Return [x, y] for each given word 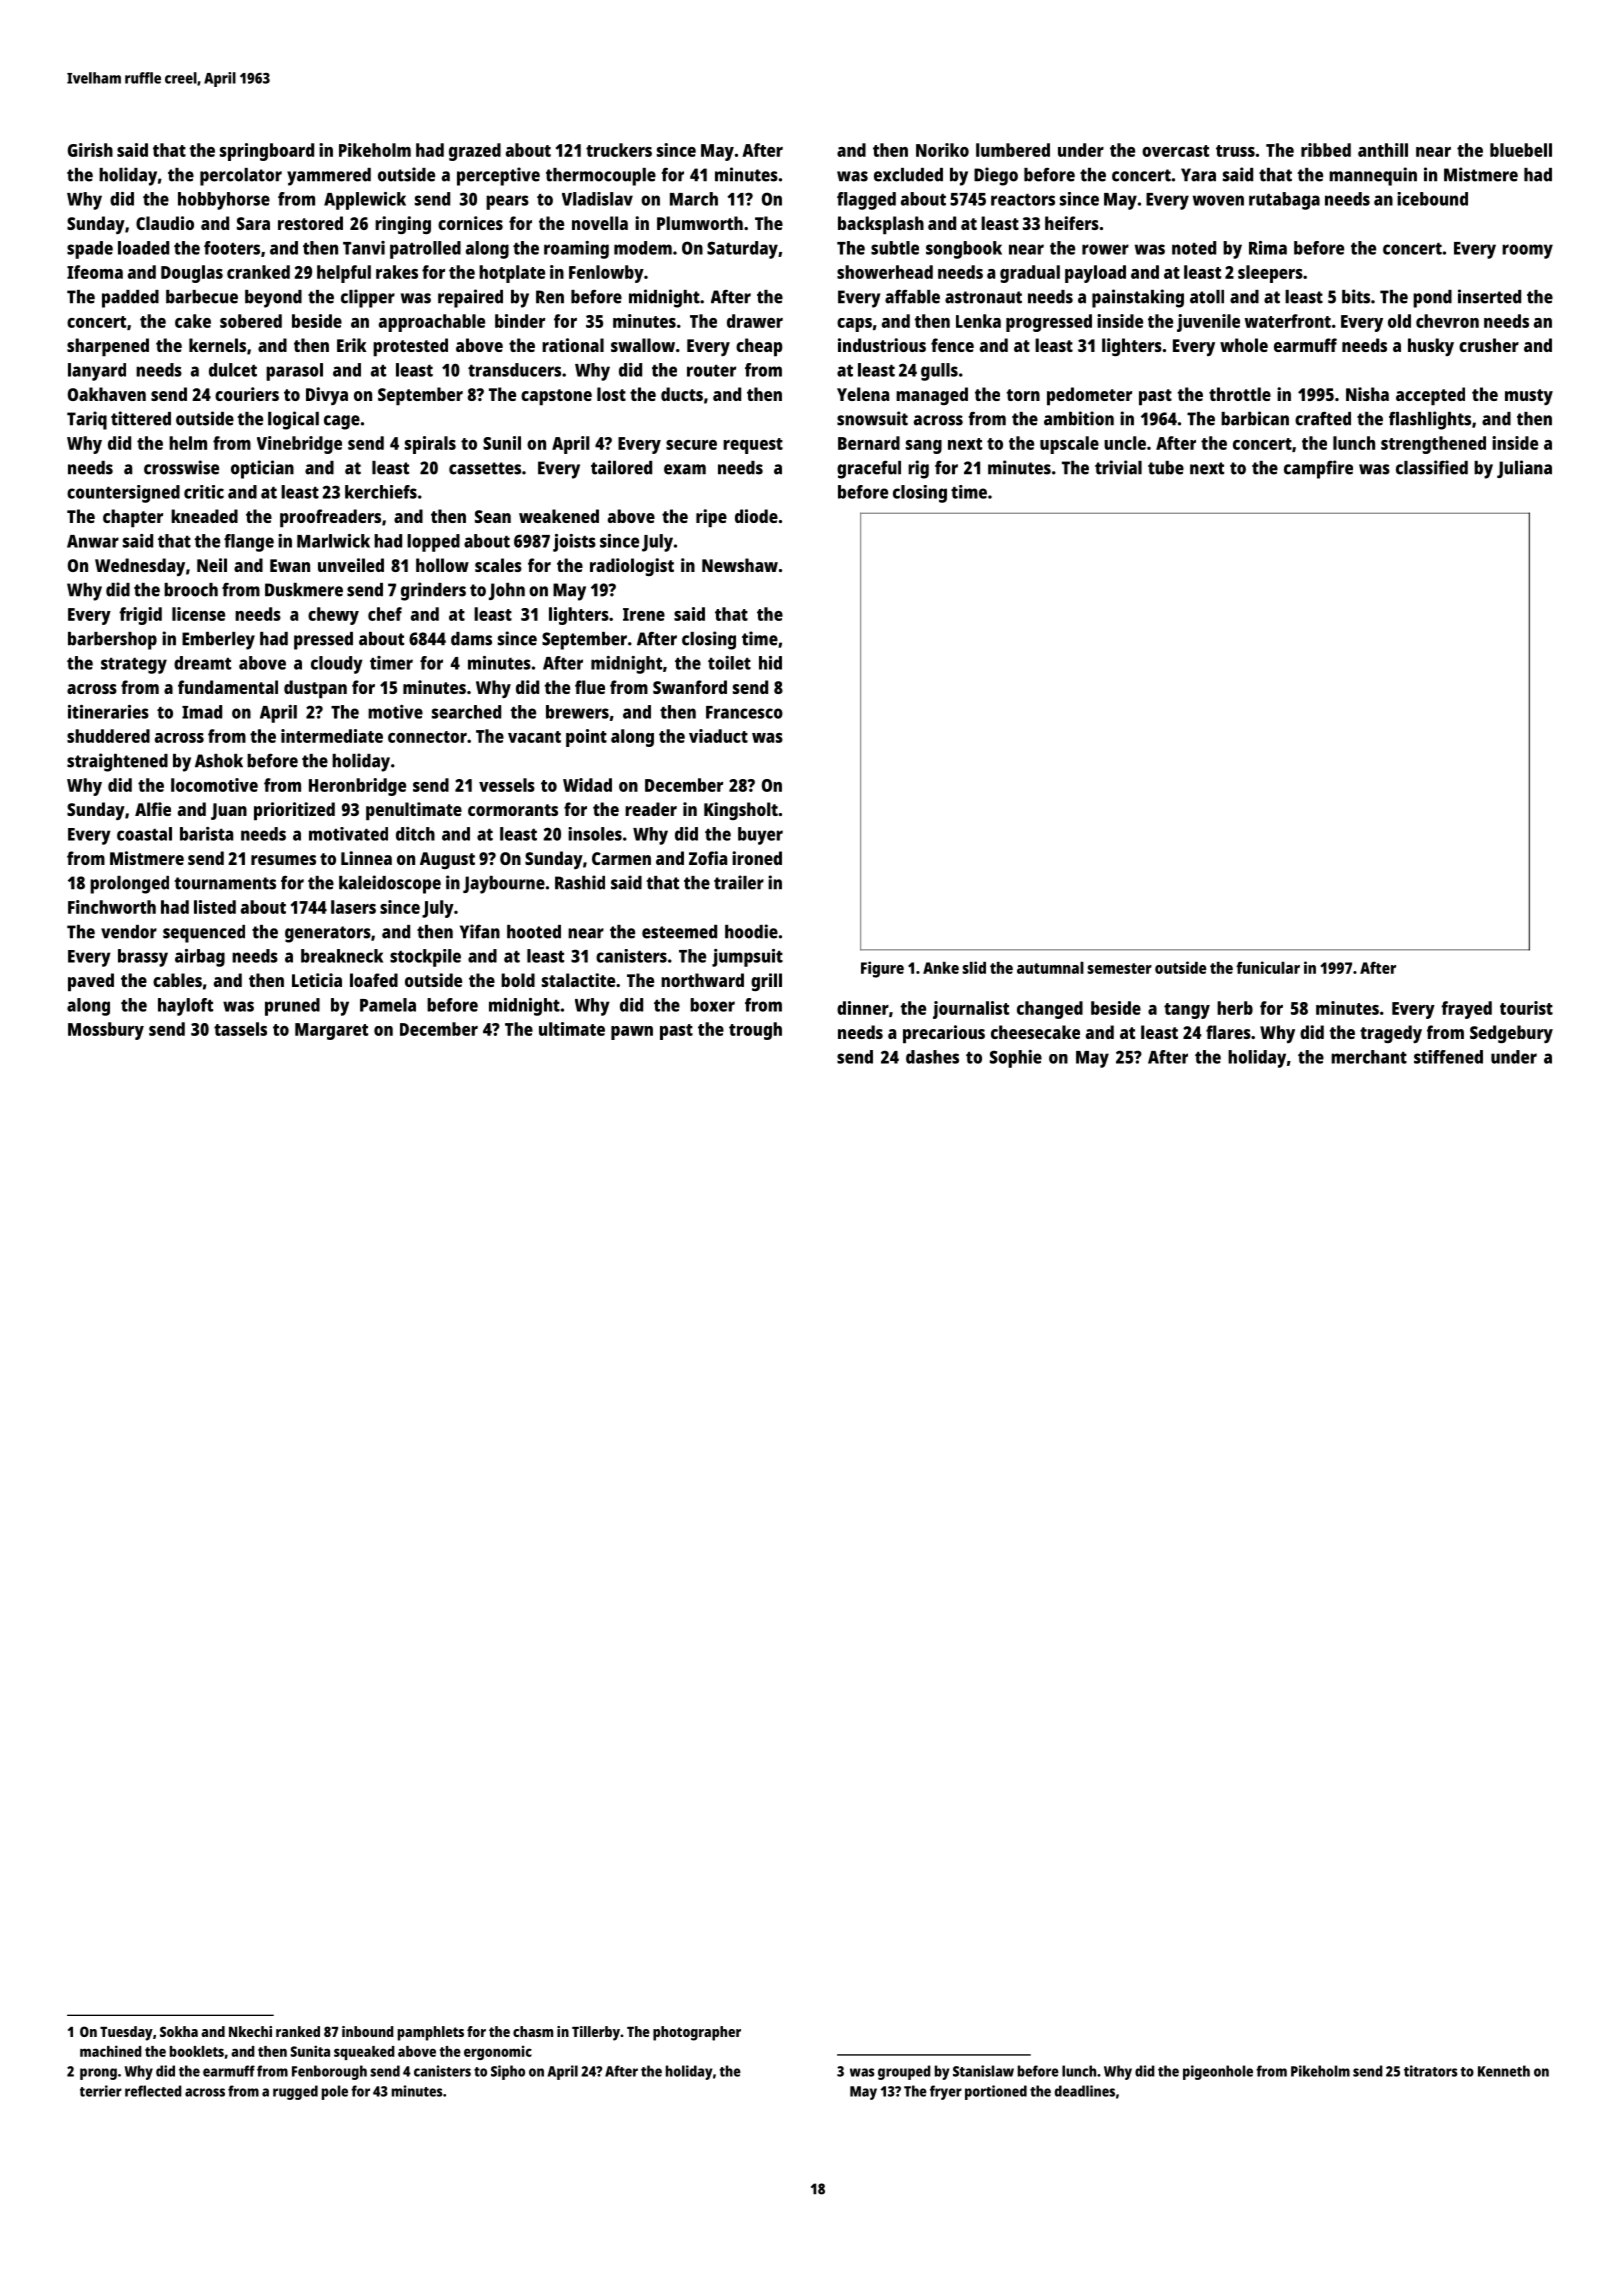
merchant [1369, 1057]
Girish [90, 150]
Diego [996, 176]
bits [1356, 296]
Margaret [331, 1031]
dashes [932, 1057]
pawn [632, 1033]
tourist [1526, 1008]
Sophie [1016, 1059]
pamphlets [431, 2033]
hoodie [751, 931]
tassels [240, 1029]
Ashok [219, 761]
